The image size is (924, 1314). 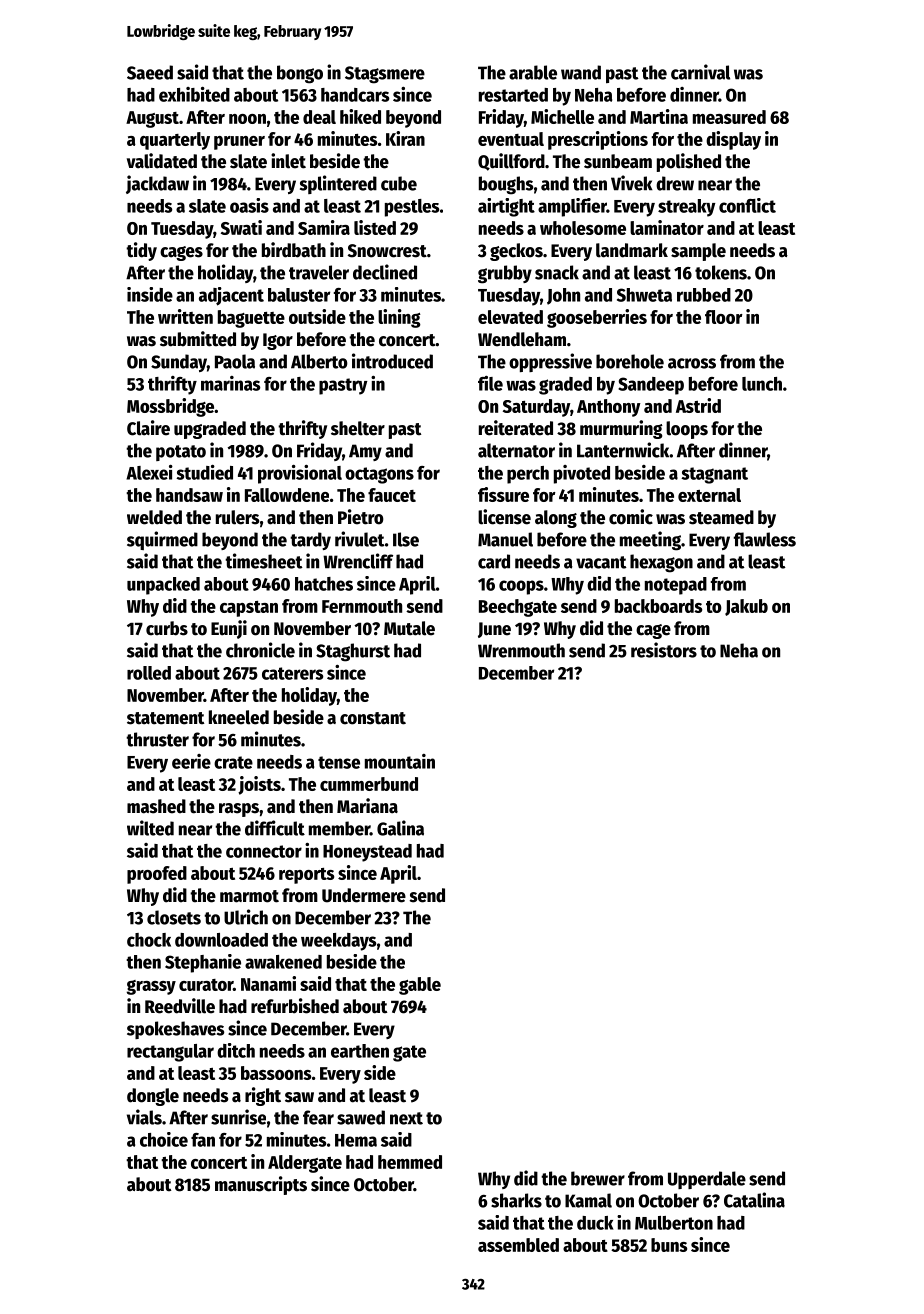 I want to click on submitted, so click(x=198, y=339).
